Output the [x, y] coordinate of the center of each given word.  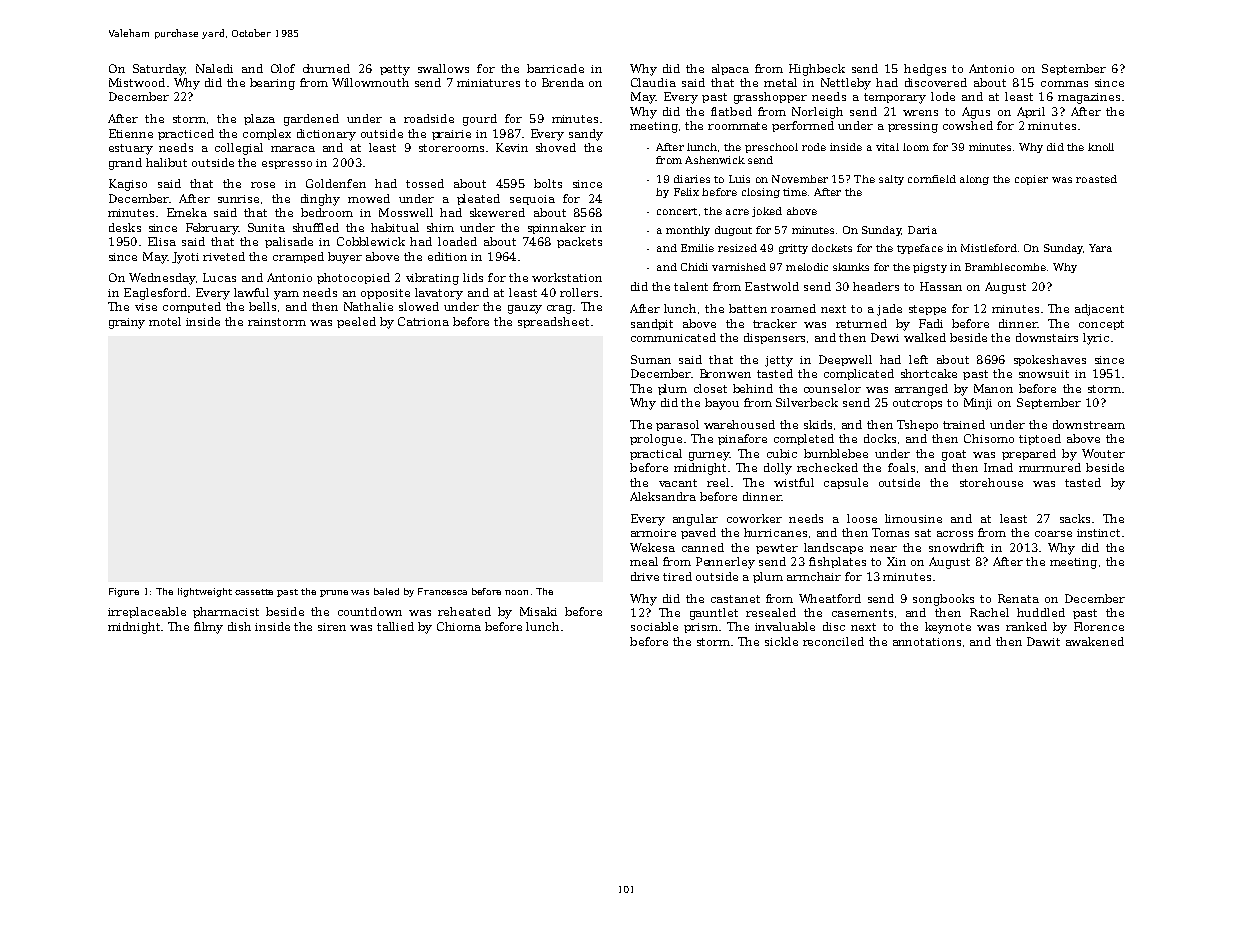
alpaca [730, 69]
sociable [654, 626]
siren [332, 627]
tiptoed [1040, 439]
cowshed [968, 125]
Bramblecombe [1005, 267]
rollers [579, 292]
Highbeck [817, 70]
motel [165, 321]
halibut [166, 162]
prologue [656, 440]
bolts [548, 183]
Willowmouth [370, 82]
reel [718, 482]
